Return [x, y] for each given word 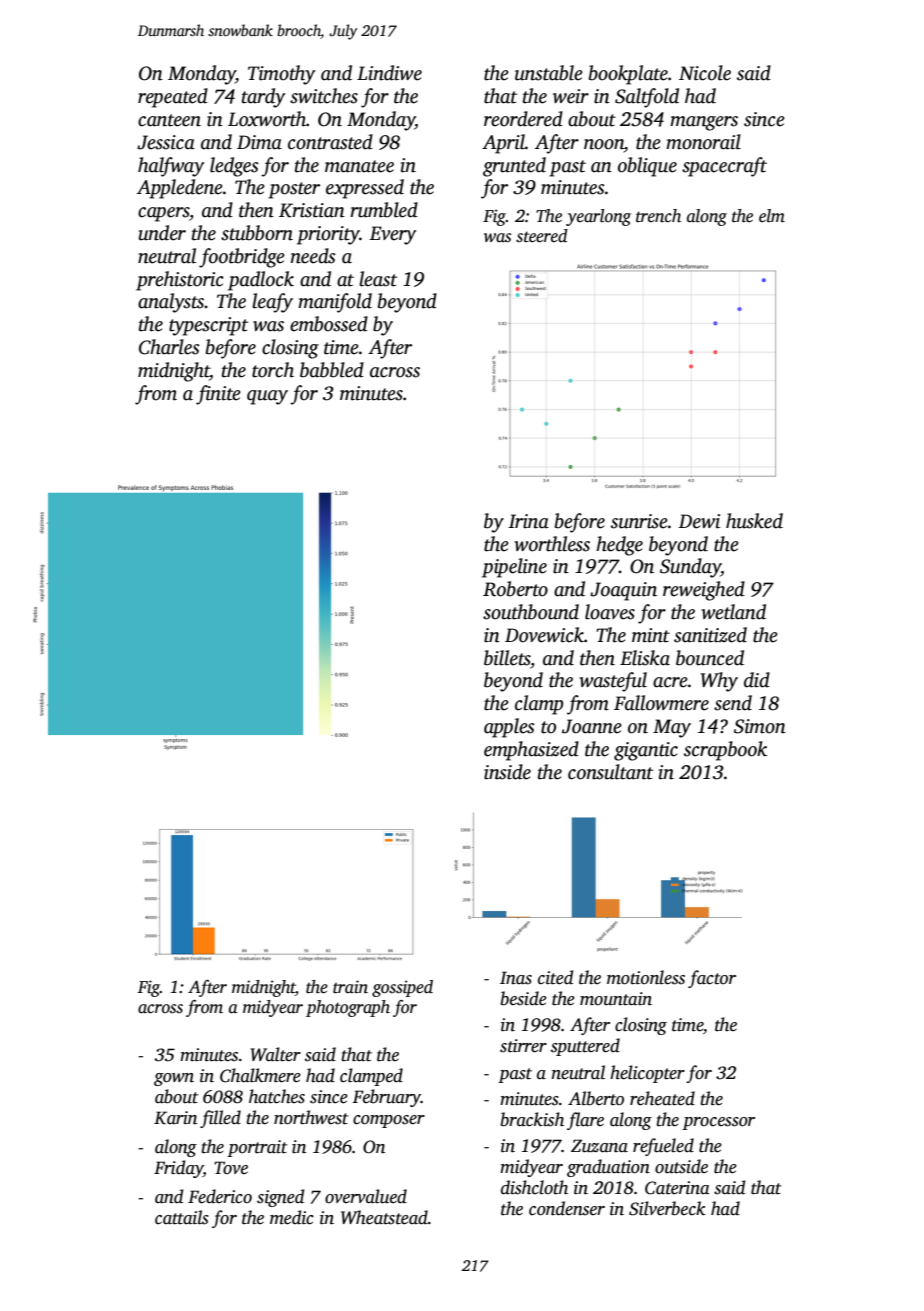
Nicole [705, 73]
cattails [182, 1217]
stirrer [523, 1046]
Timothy [281, 75]
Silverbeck [667, 1208]
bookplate [628, 75]
